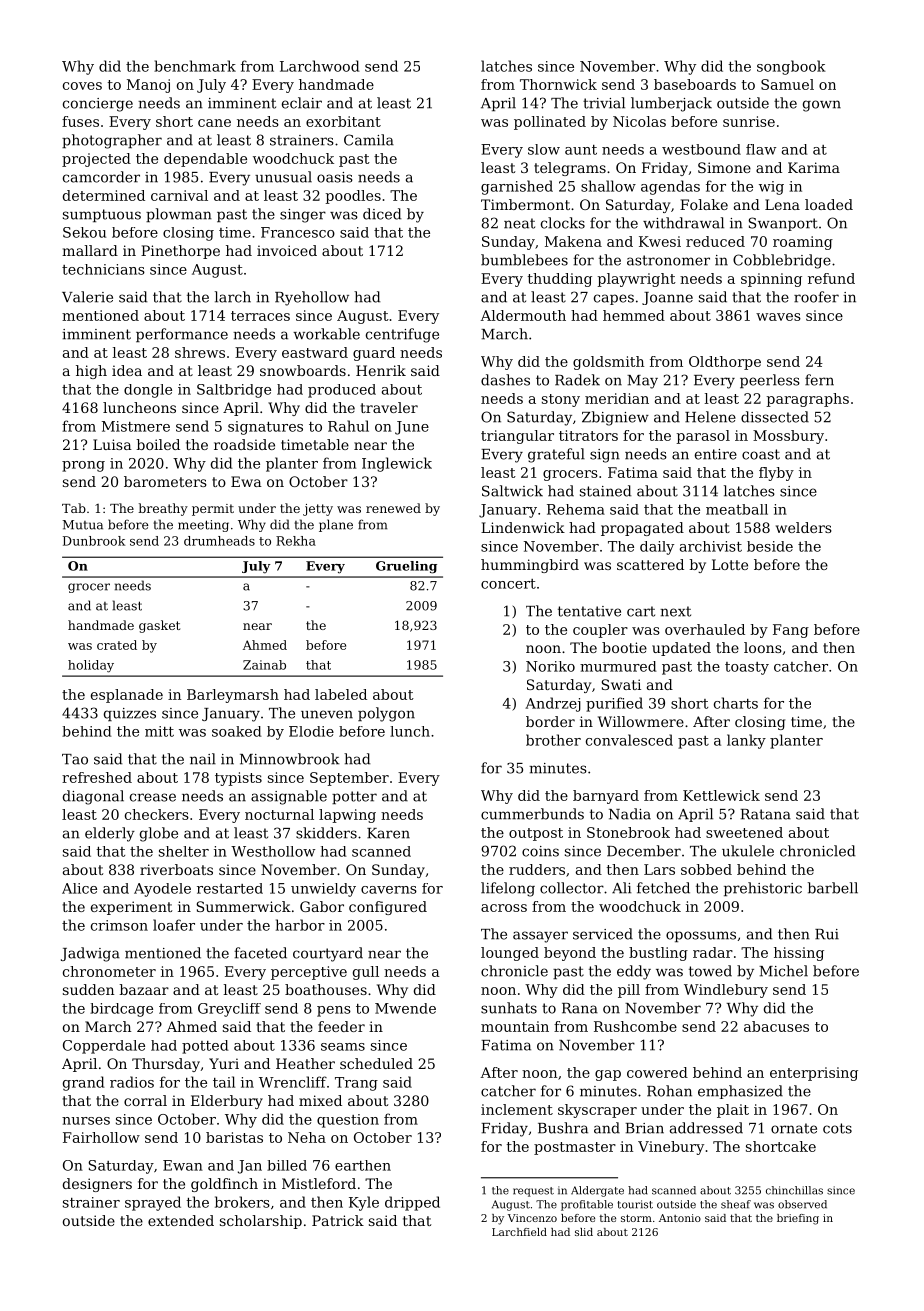 This screenshot has width=924, height=1311. What do you see at coordinates (634, 315) in the screenshot?
I see `hemmed` at bounding box center [634, 315].
